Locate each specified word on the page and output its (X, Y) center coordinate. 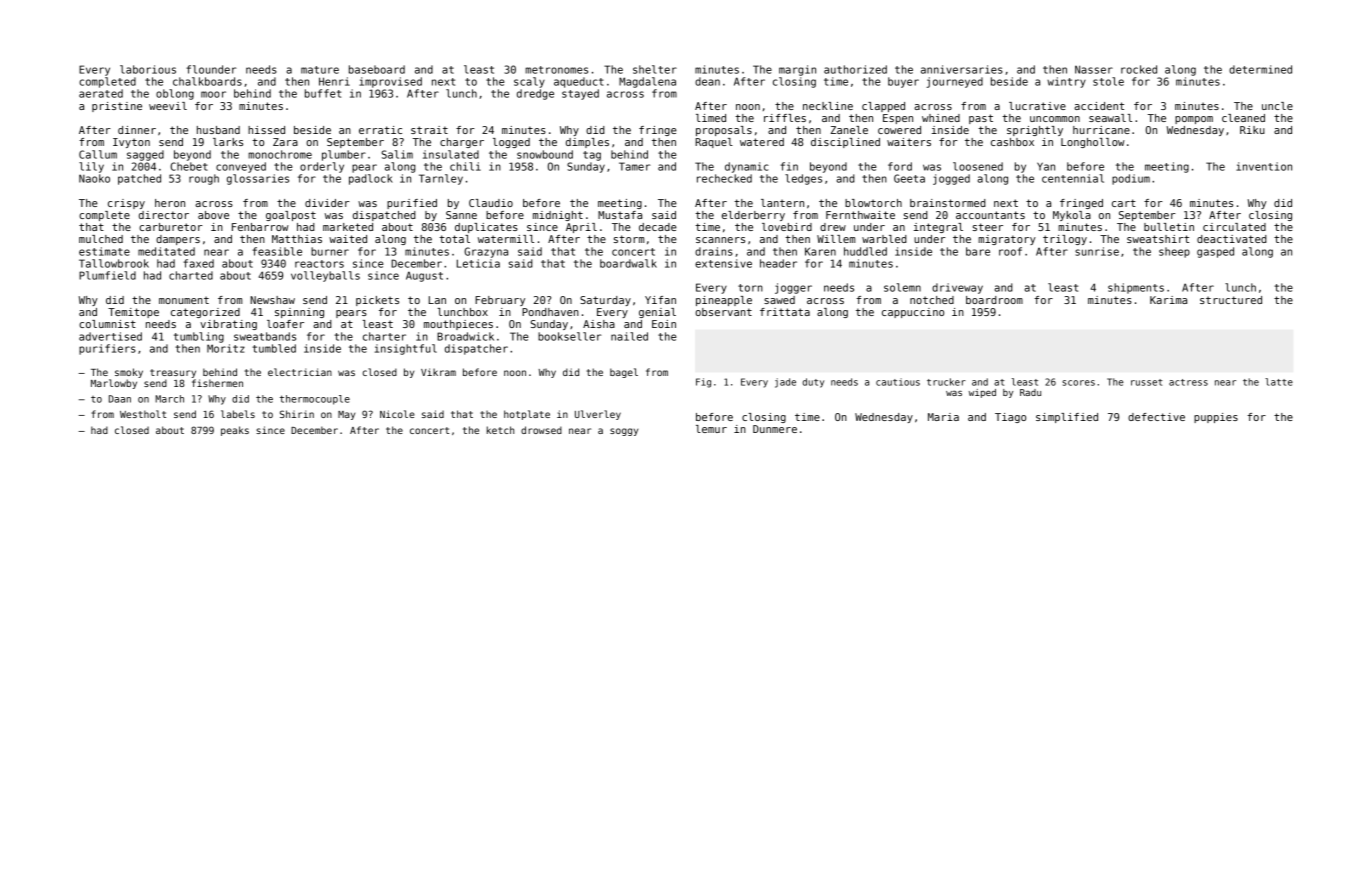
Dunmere (775, 429)
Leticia (478, 263)
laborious (148, 69)
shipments (1136, 288)
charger (462, 143)
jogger (793, 288)
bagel (624, 373)
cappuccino (913, 313)
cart (1124, 203)
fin (789, 166)
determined (1260, 69)
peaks (235, 431)
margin (797, 70)
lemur (711, 429)
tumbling (199, 337)
